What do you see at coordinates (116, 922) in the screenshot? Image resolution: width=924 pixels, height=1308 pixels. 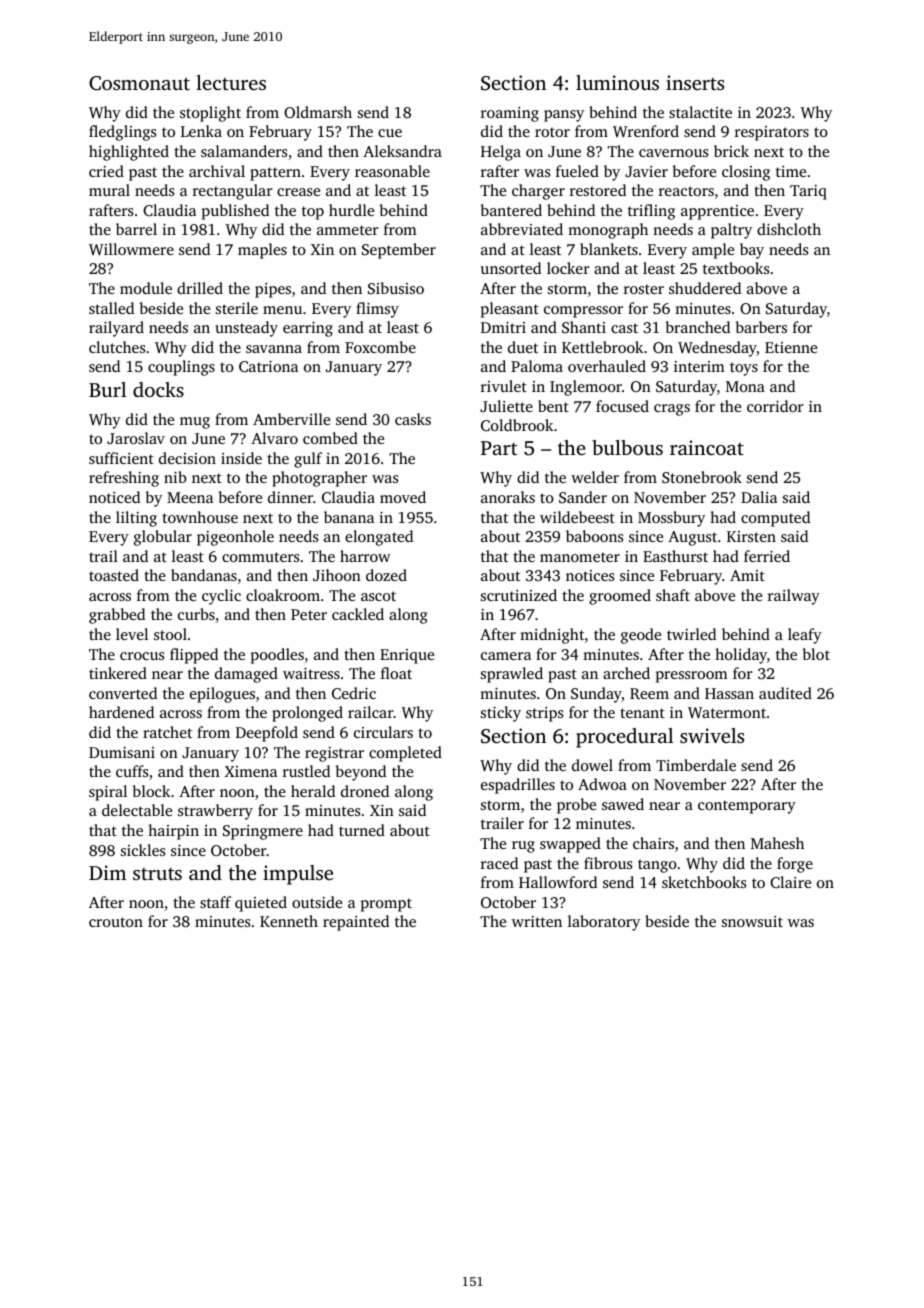 I see `crouton` at bounding box center [116, 922].
